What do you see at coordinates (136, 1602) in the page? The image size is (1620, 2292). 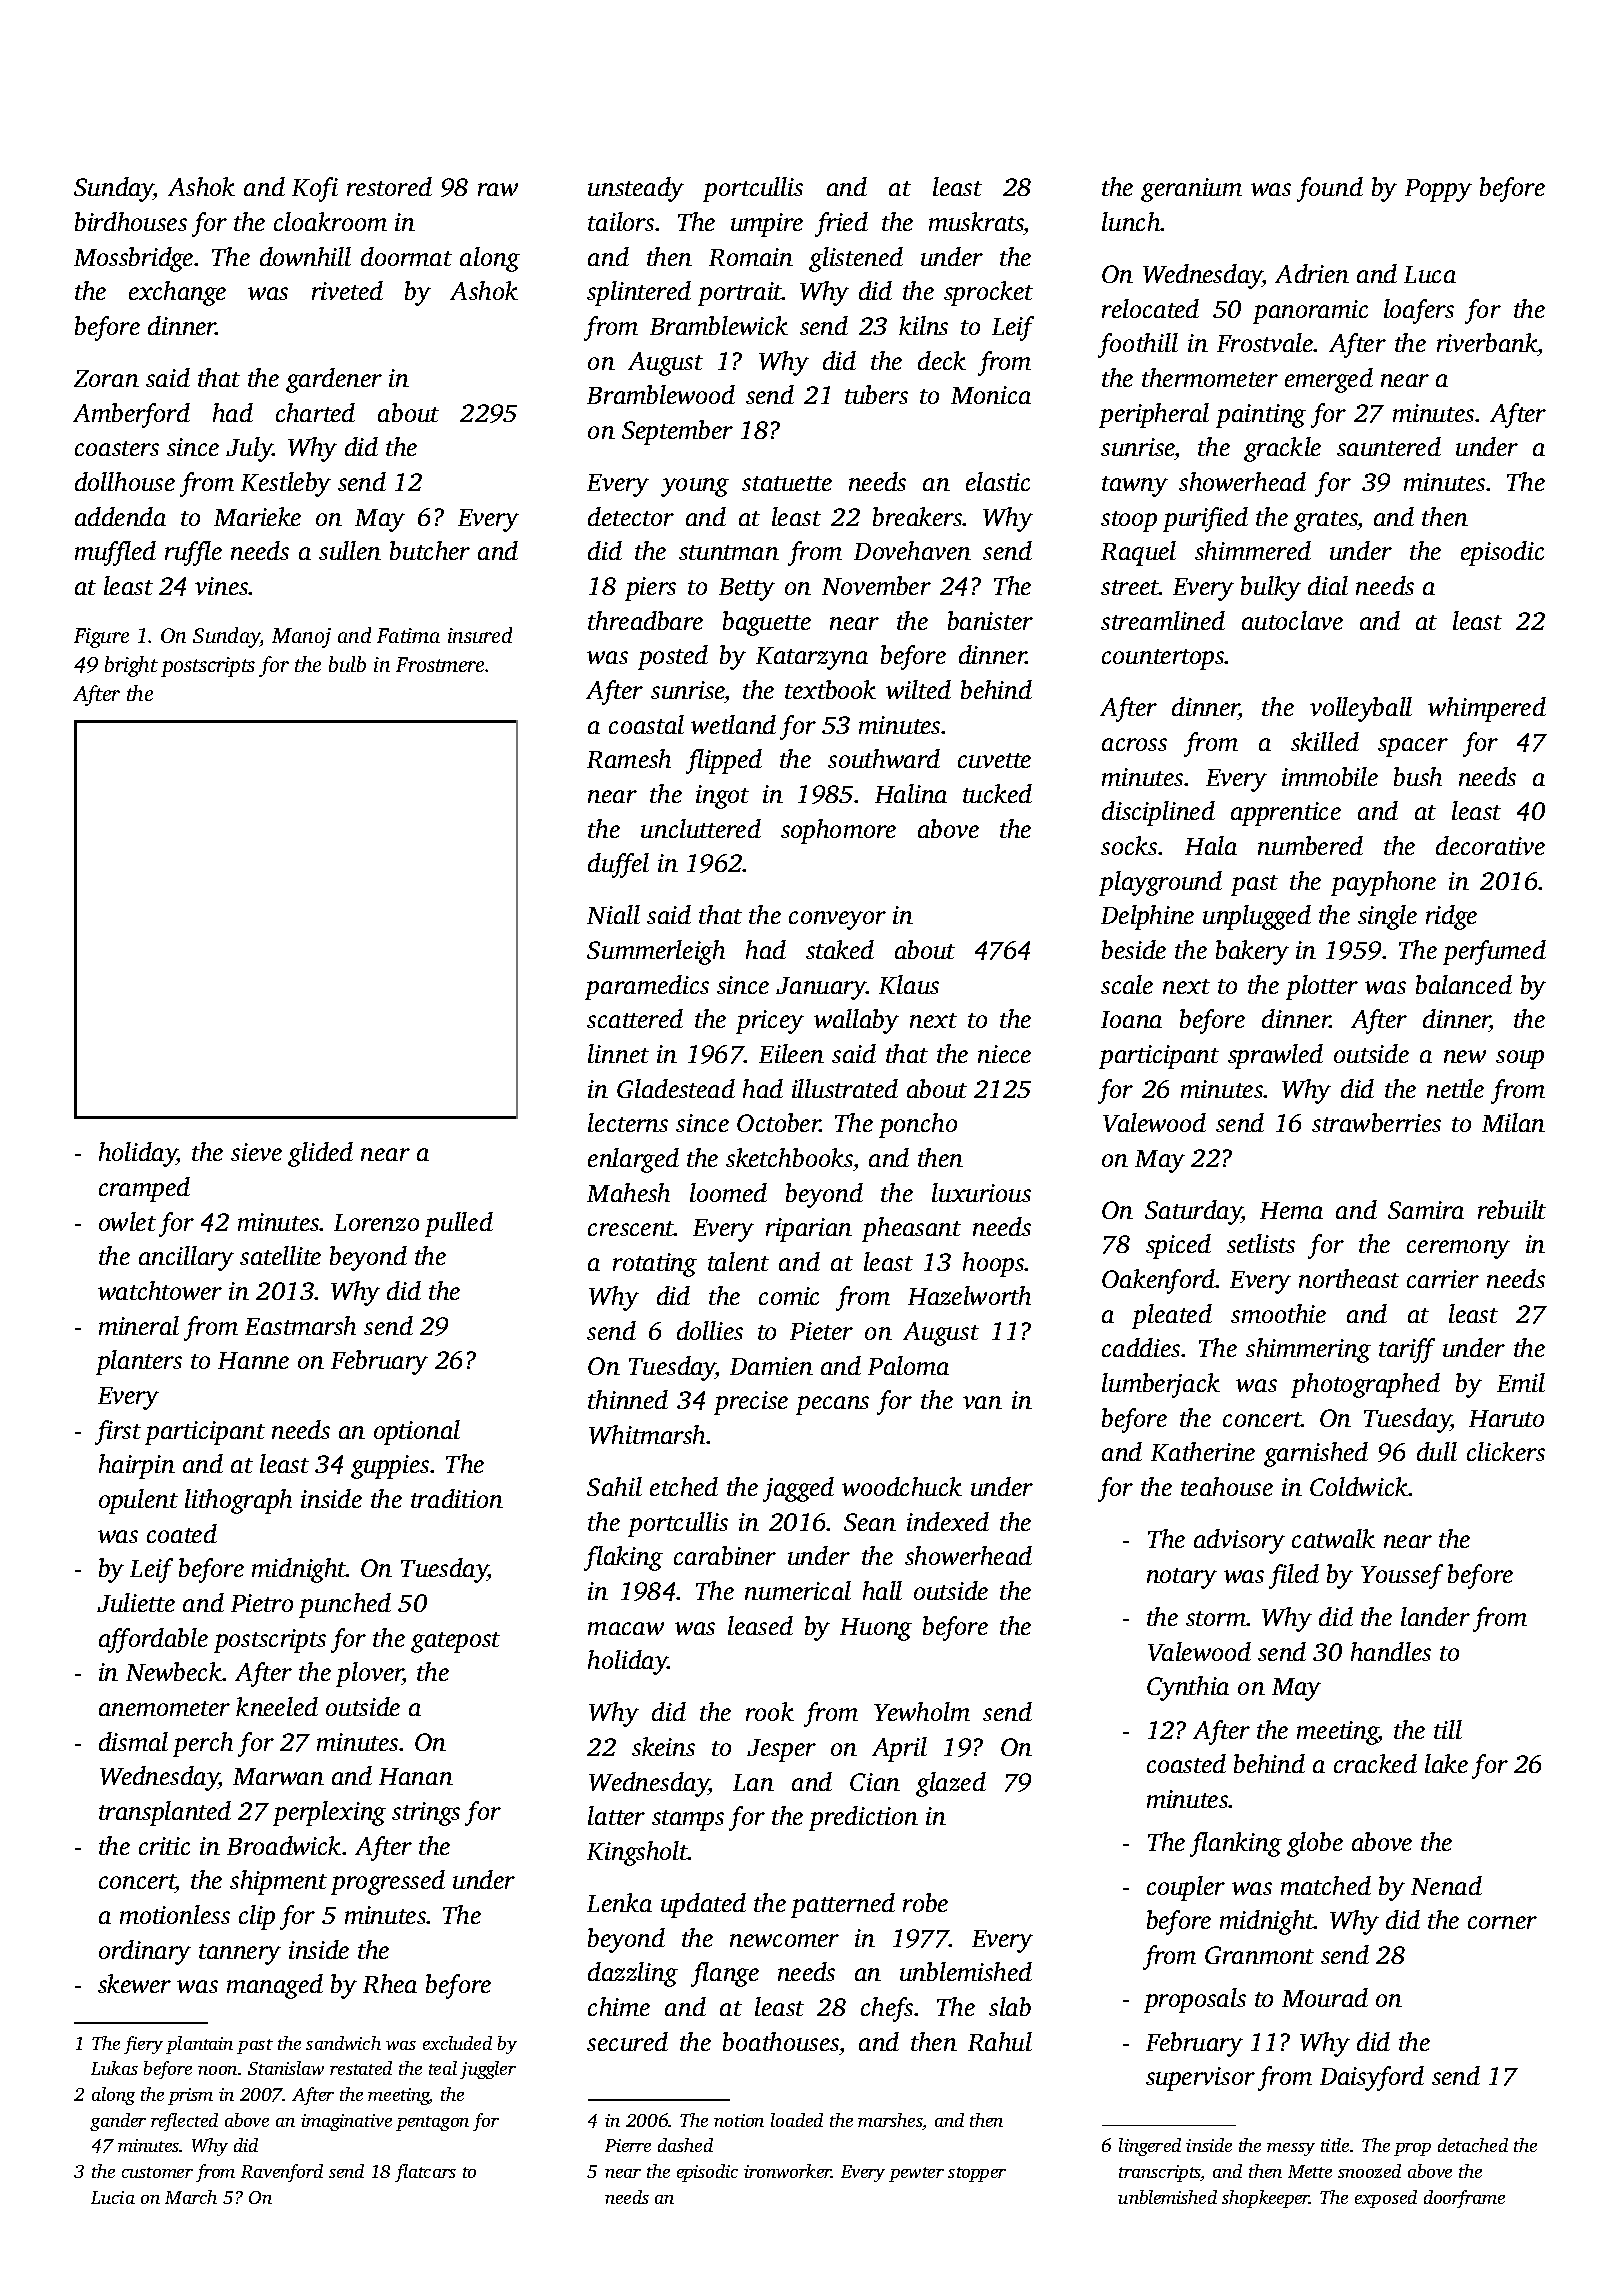 I see `Juliette` at bounding box center [136, 1602].
